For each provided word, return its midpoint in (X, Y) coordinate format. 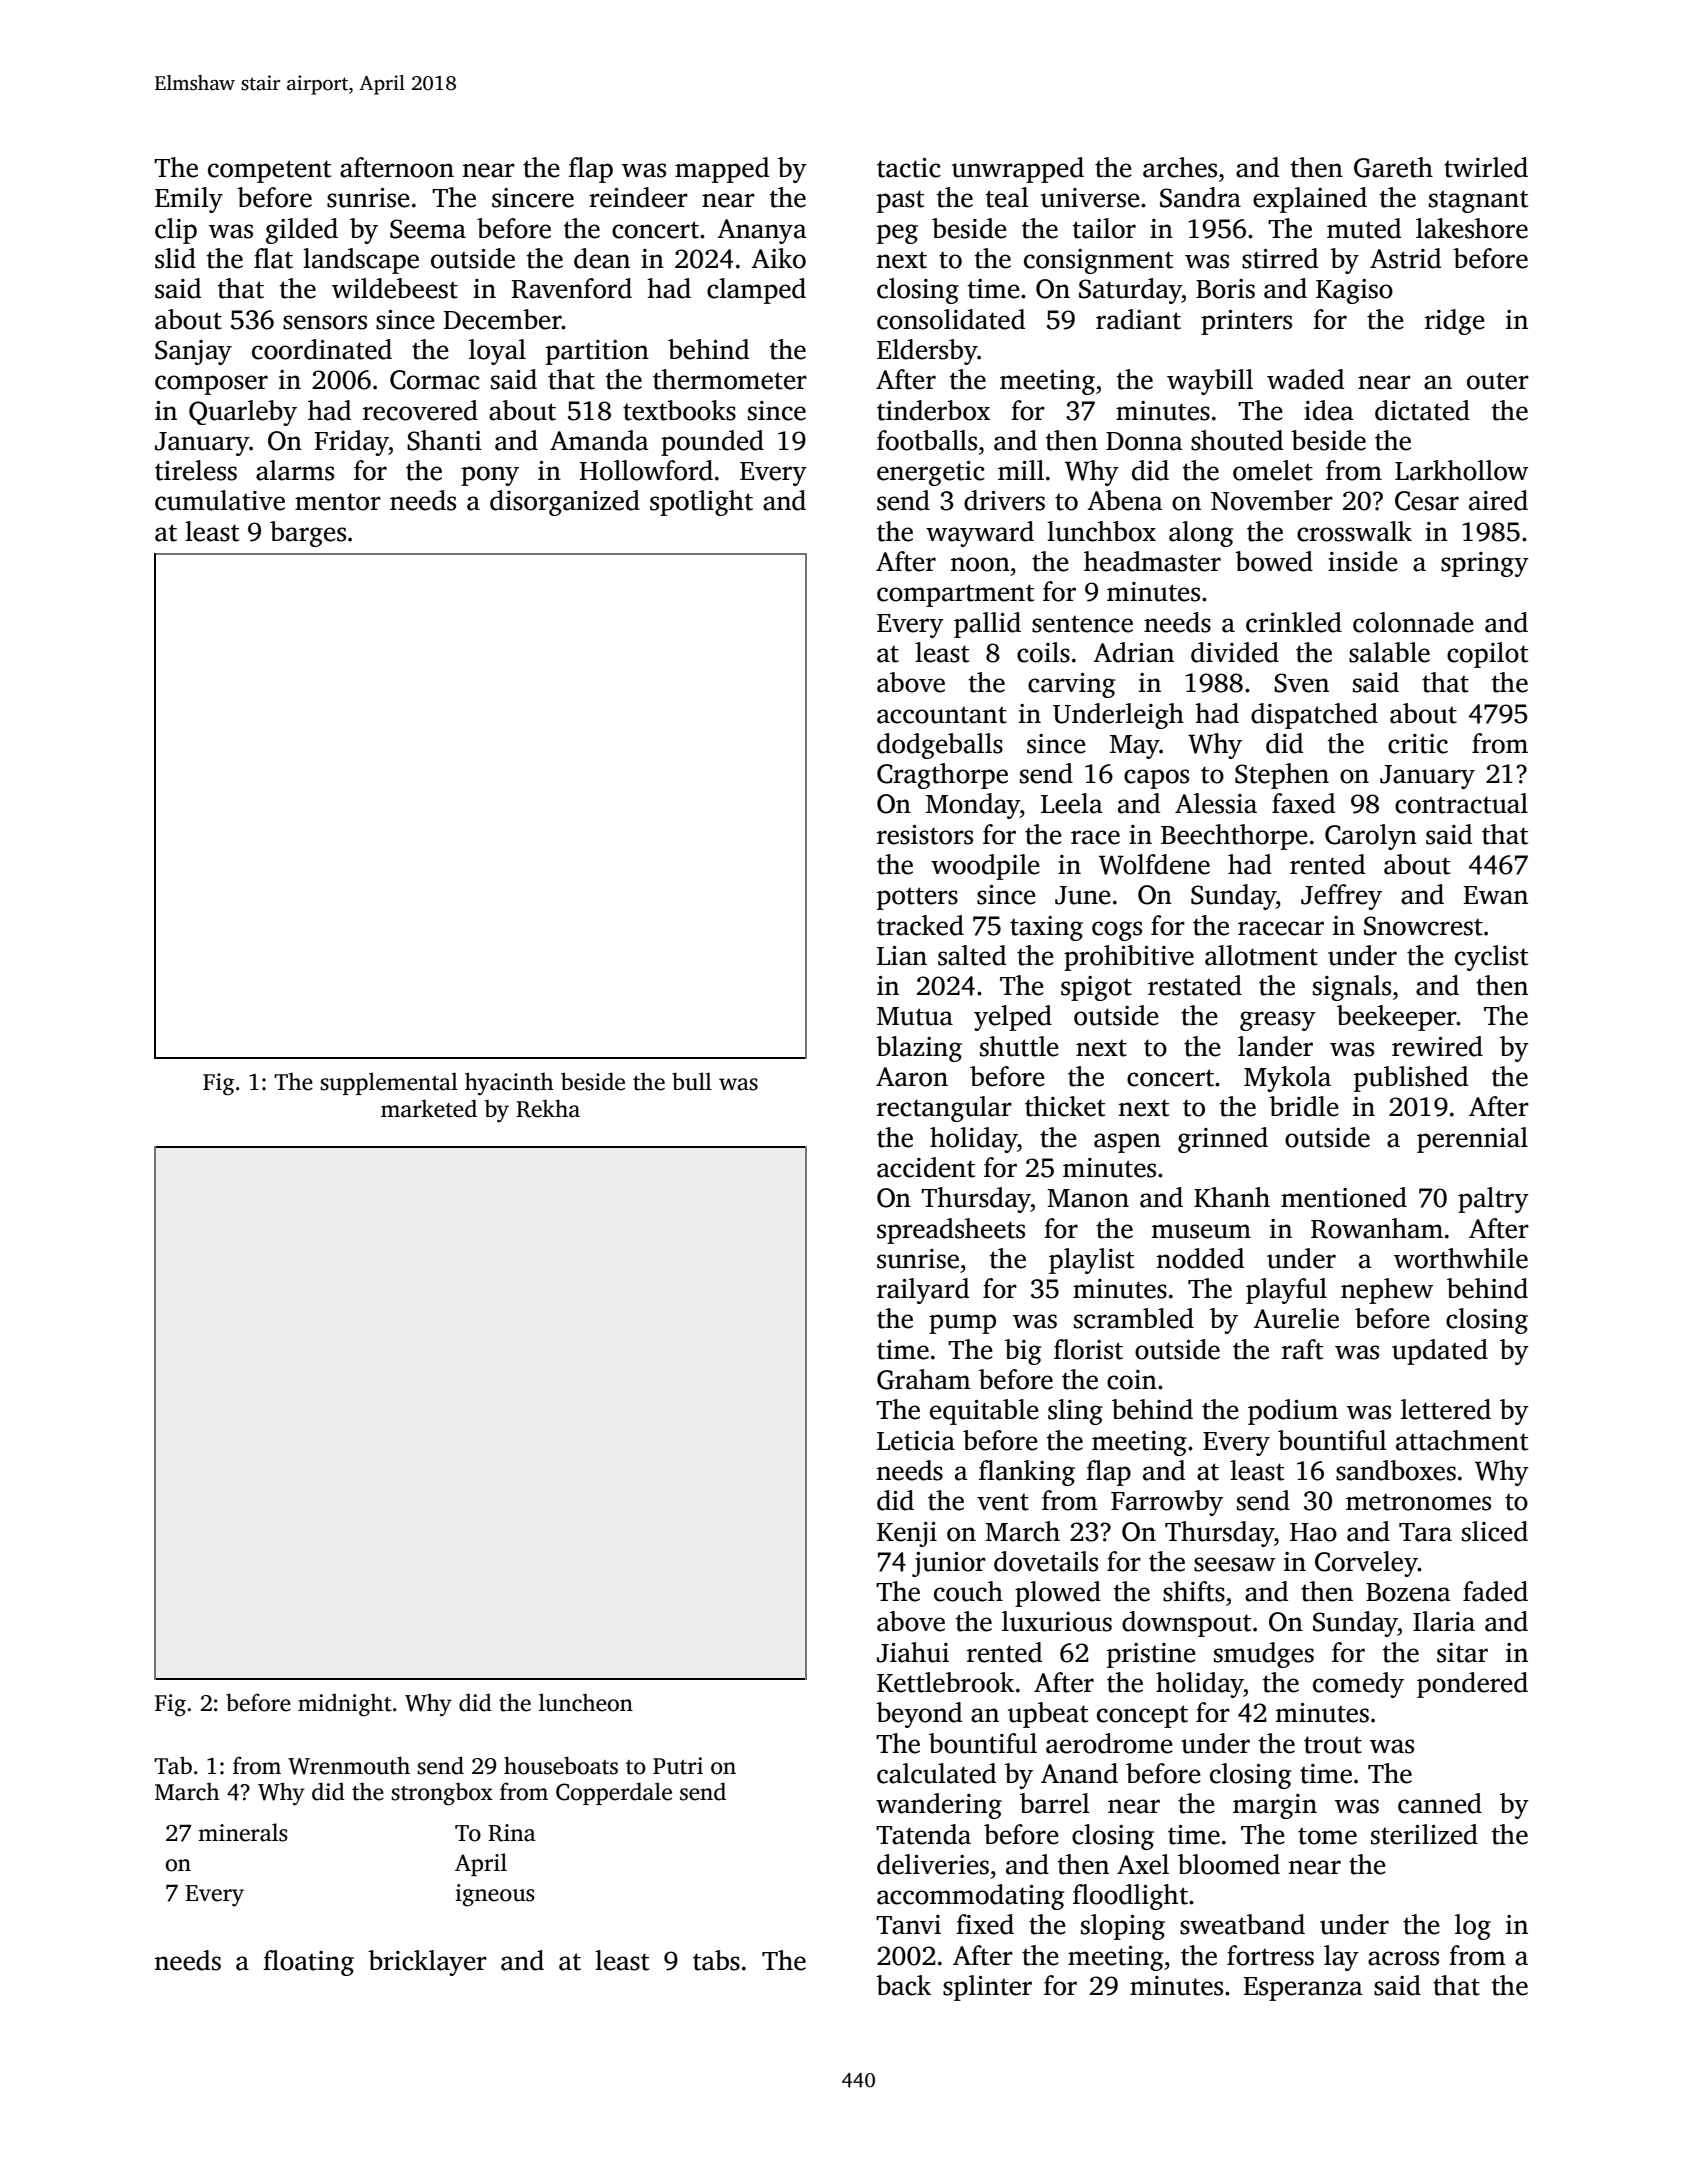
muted (1364, 228)
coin (1132, 1380)
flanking (1027, 1473)
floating (308, 1963)
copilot (1487, 655)
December (503, 319)
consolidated (951, 319)
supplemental (389, 1083)
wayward (980, 534)
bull (692, 1081)
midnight (345, 1705)
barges (308, 534)
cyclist (1491, 958)
